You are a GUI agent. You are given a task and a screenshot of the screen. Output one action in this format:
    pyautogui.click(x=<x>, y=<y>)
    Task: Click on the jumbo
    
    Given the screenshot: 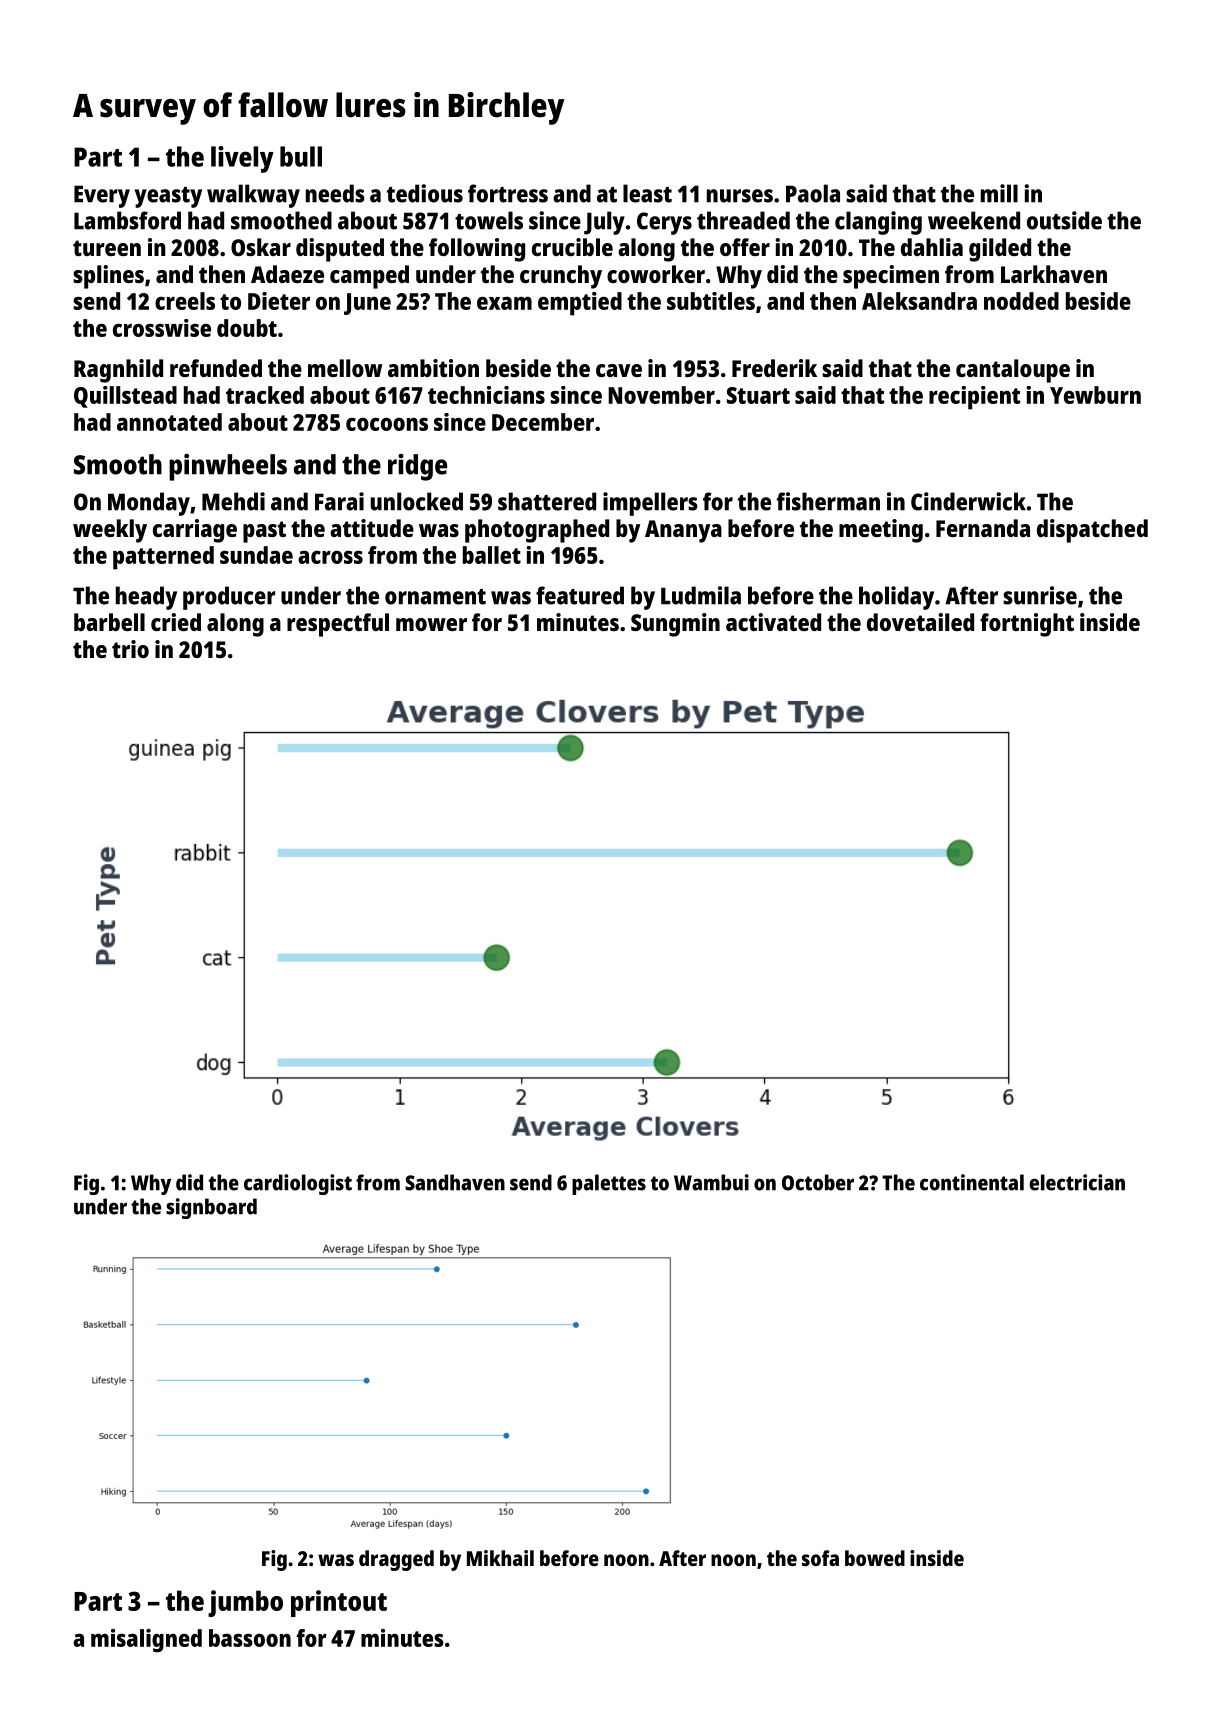 What is the action you would take?
    pyautogui.click(x=245, y=1603)
